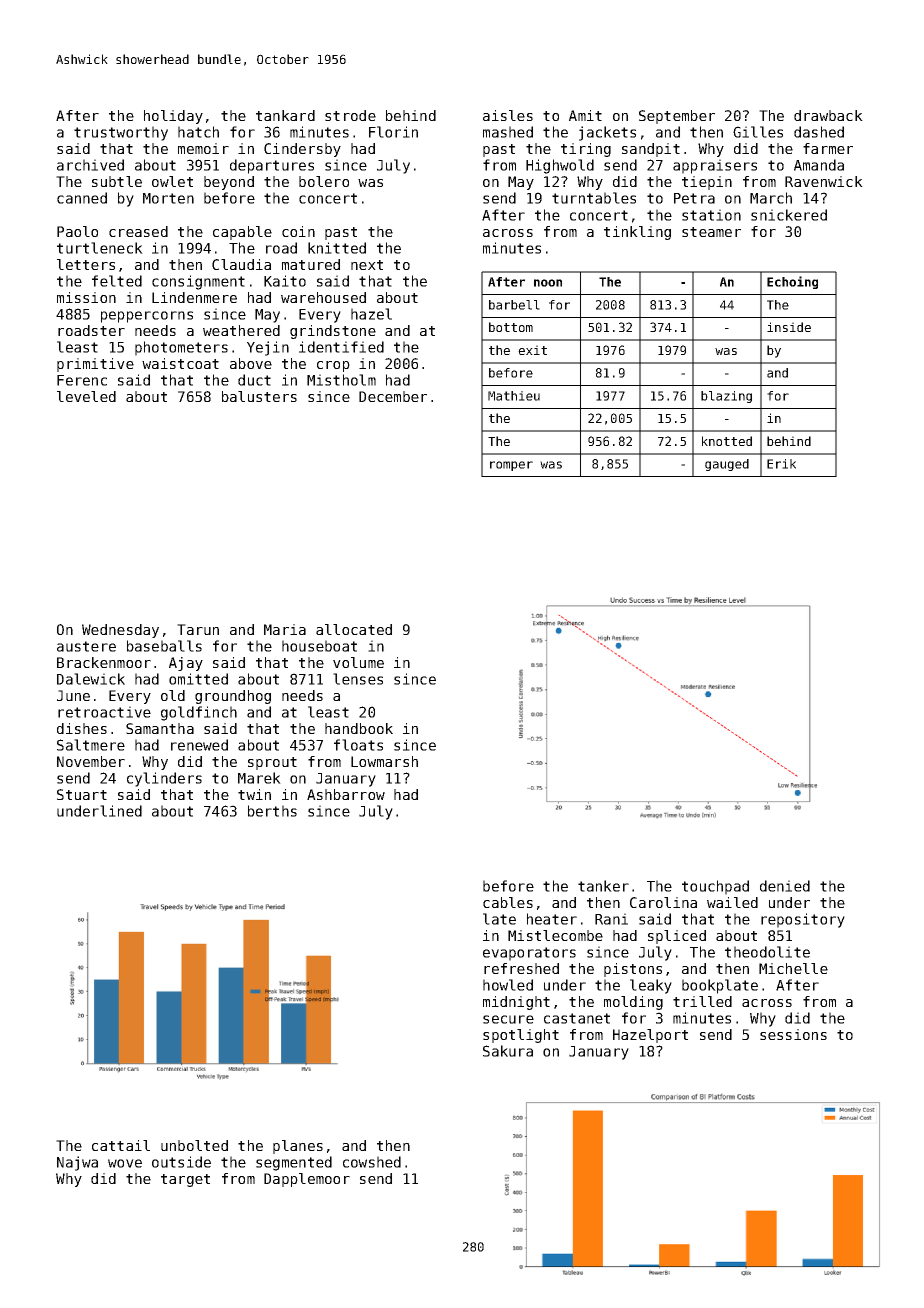  I want to click on gauged, so click(727, 465).
